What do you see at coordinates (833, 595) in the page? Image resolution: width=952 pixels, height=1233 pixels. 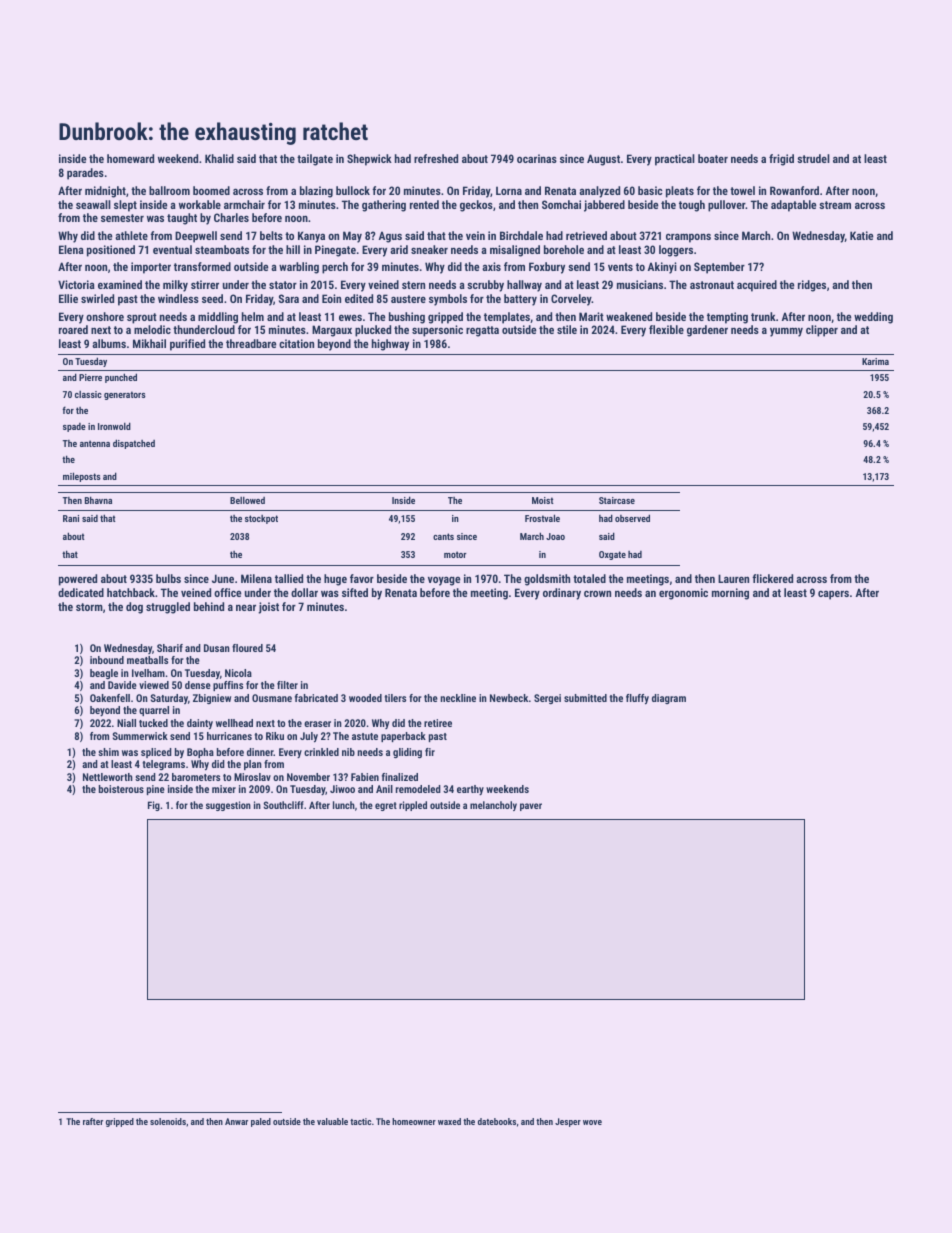 I see `capers` at bounding box center [833, 595].
